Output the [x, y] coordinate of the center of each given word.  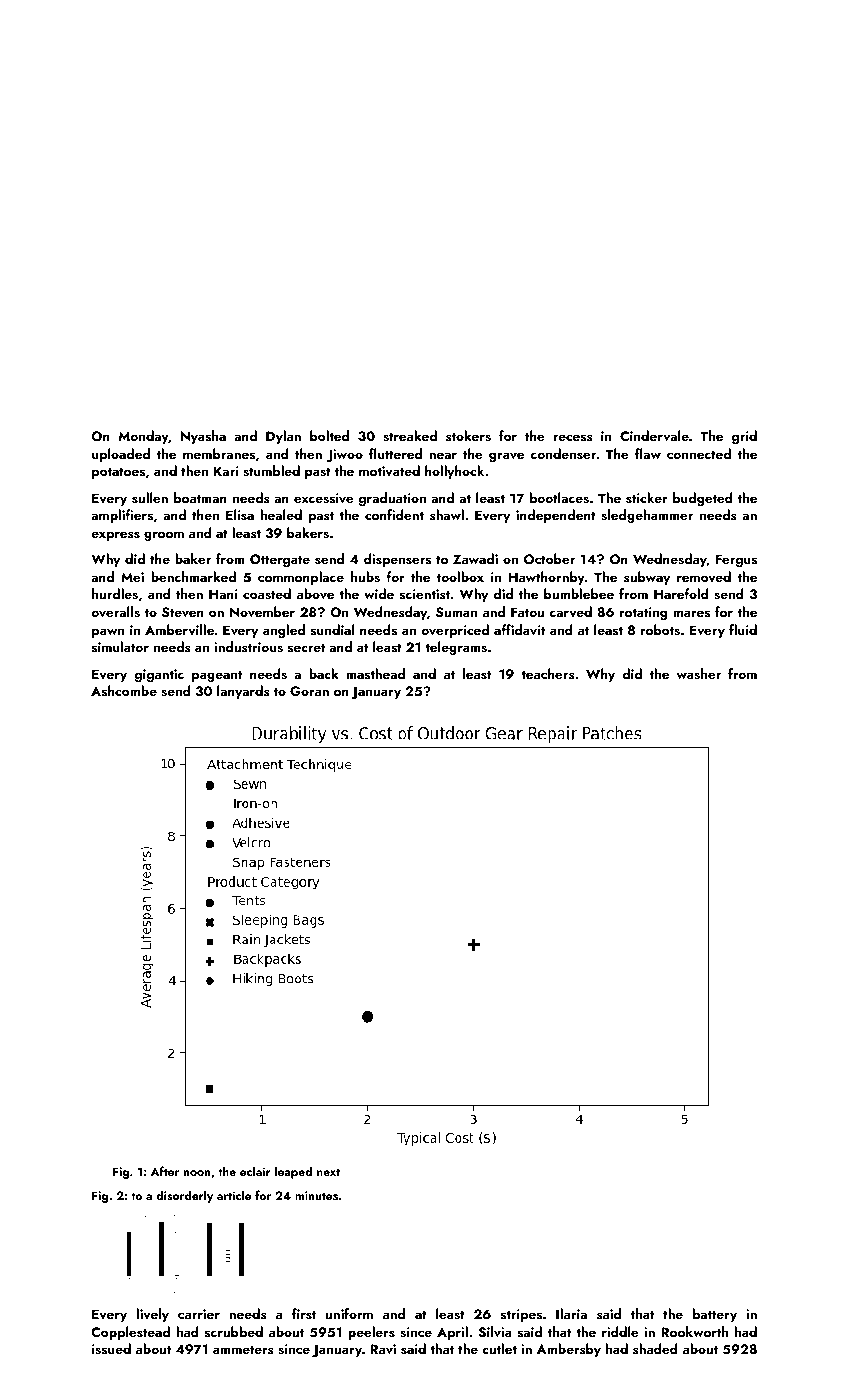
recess [573, 437]
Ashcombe [124, 690]
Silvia [495, 1332]
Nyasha [203, 437]
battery [715, 1315]
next [328, 1172]
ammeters [243, 1349]
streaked [410, 435]
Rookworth [694, 1331]
